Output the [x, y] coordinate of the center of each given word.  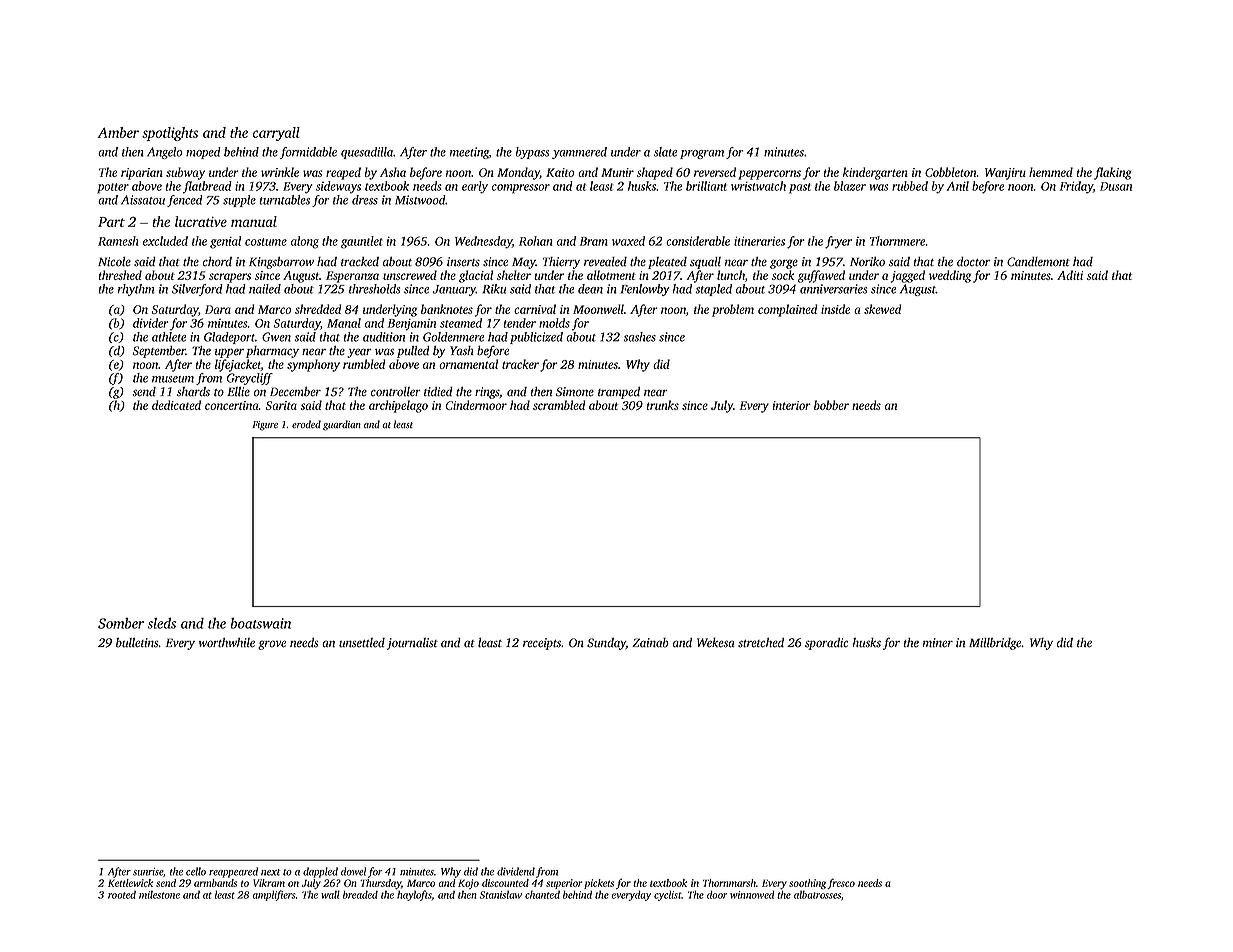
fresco [841, 883]
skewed [882, 309]
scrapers [230, 278]
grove [272, 645]
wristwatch [758, 186]
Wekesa [716, 643]
